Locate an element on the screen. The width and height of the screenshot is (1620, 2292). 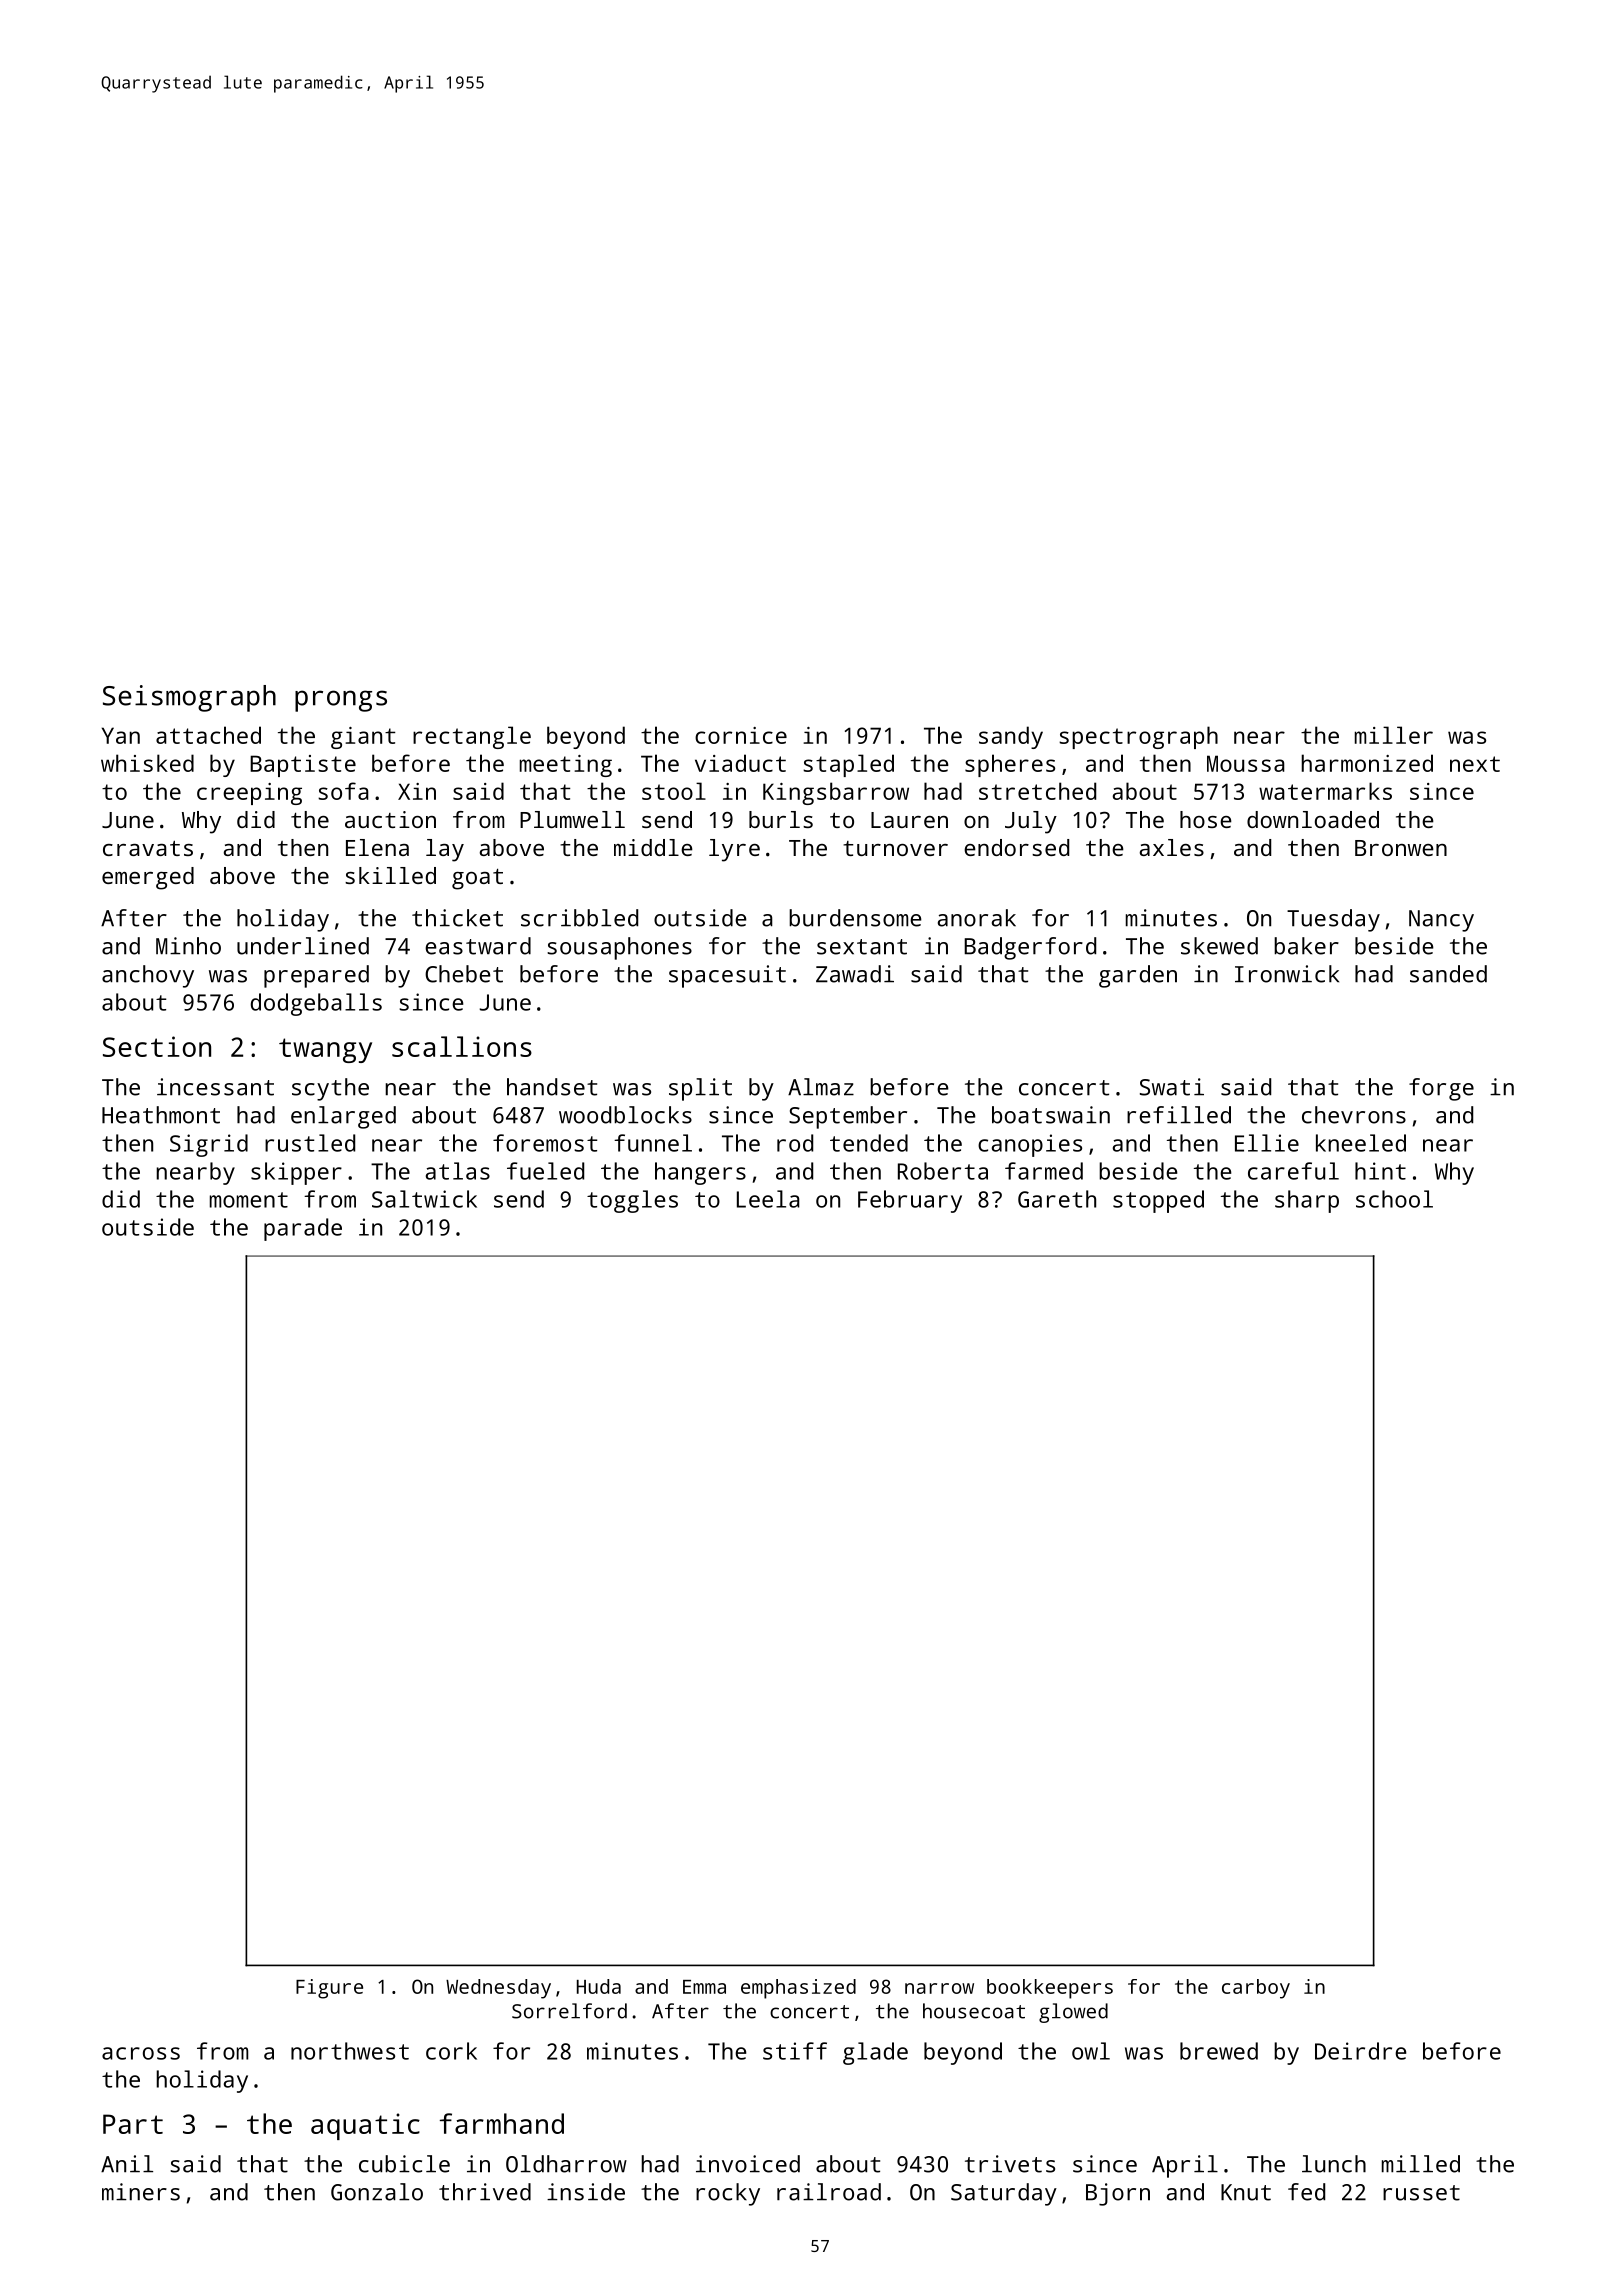
carboy is located at coordinates (1256, 1989).
